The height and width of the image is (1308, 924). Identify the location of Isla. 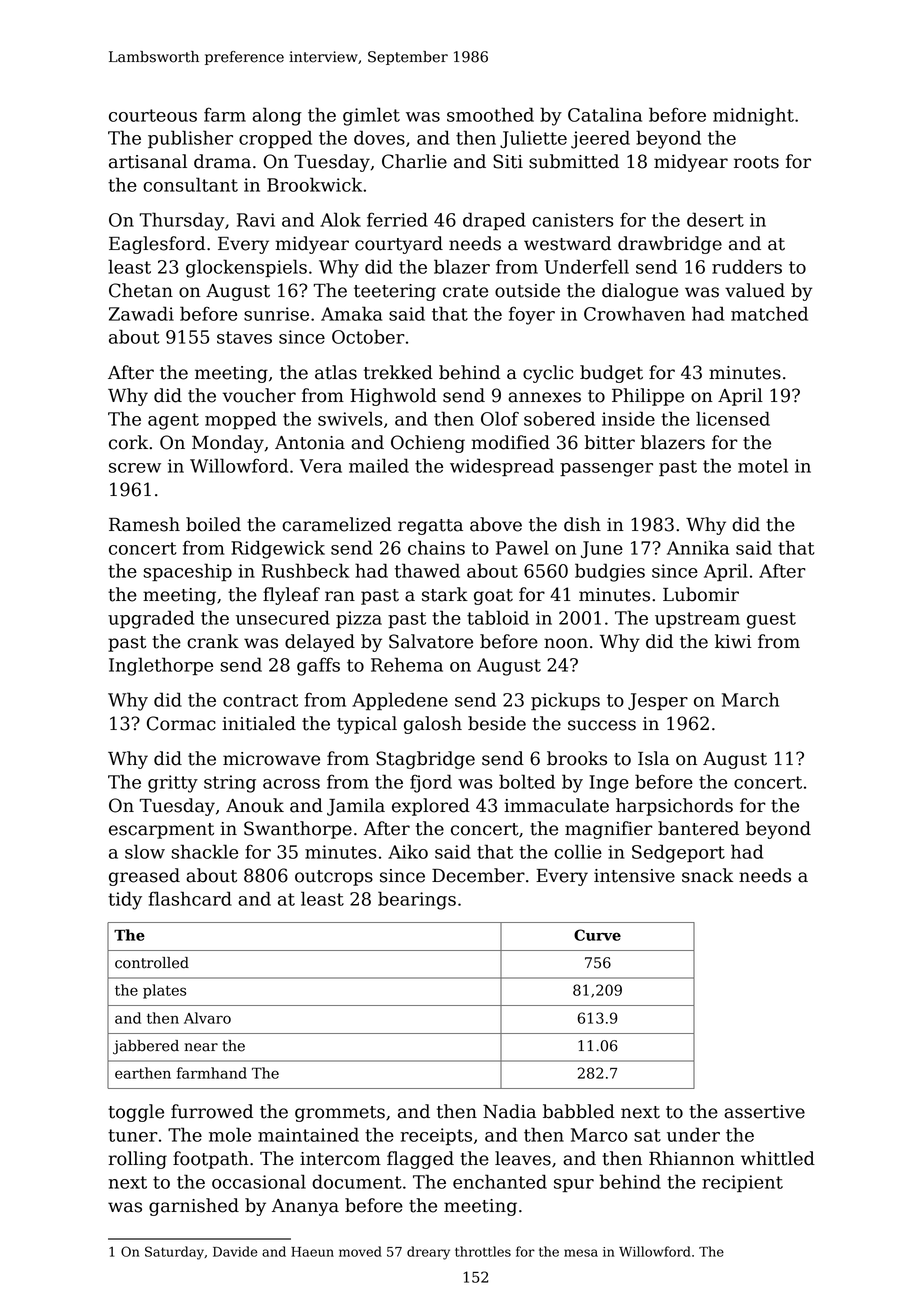
(653, 758).
